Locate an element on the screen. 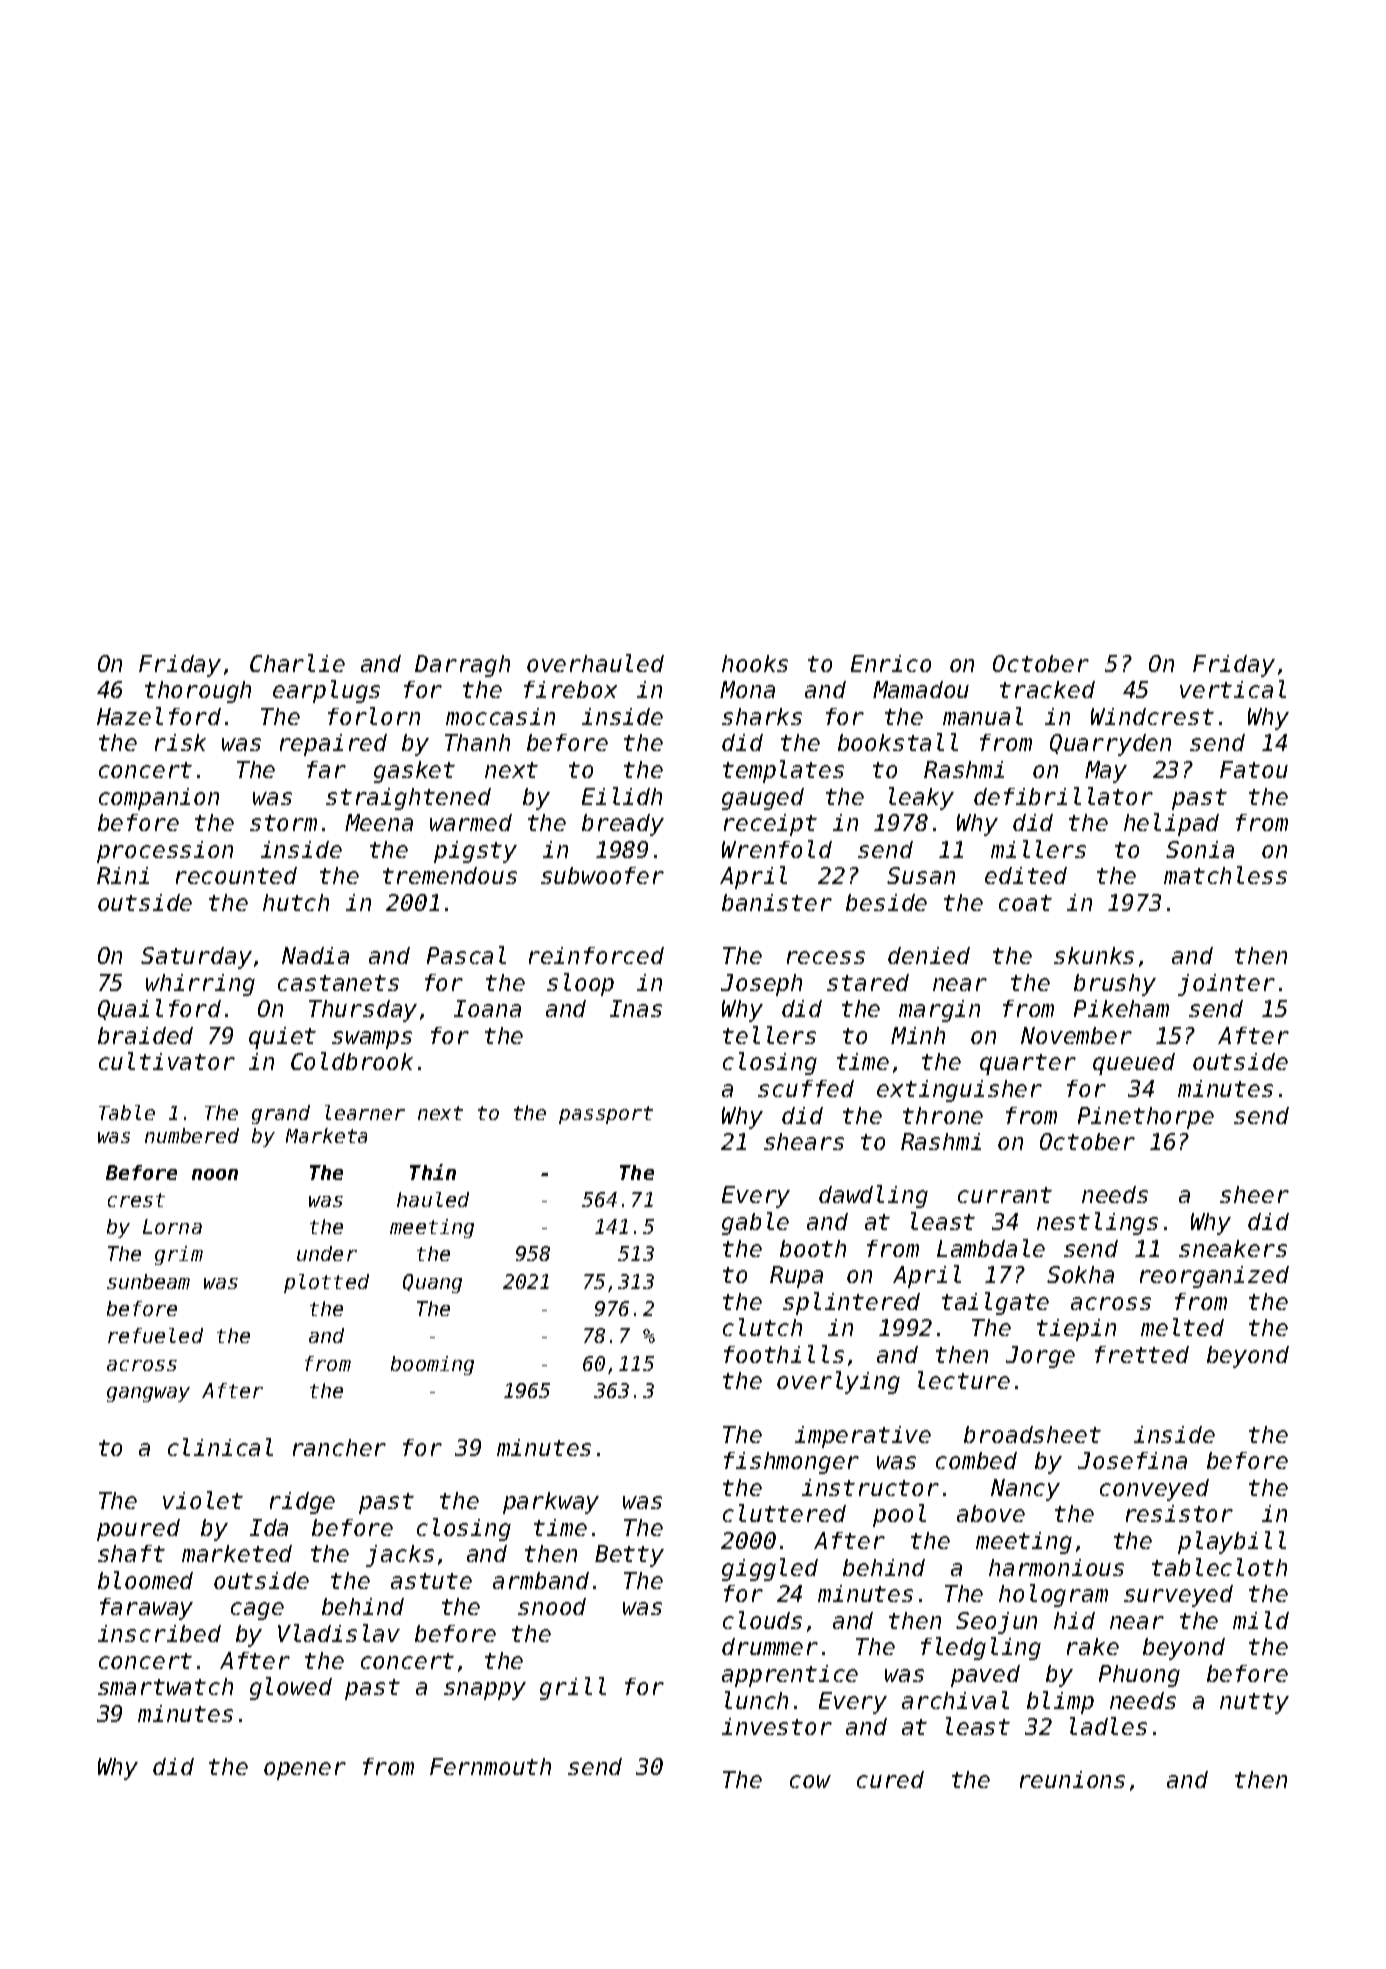 This screenshot has height=1969, width=1386. Thin is located at coordinates (433, 1172).
